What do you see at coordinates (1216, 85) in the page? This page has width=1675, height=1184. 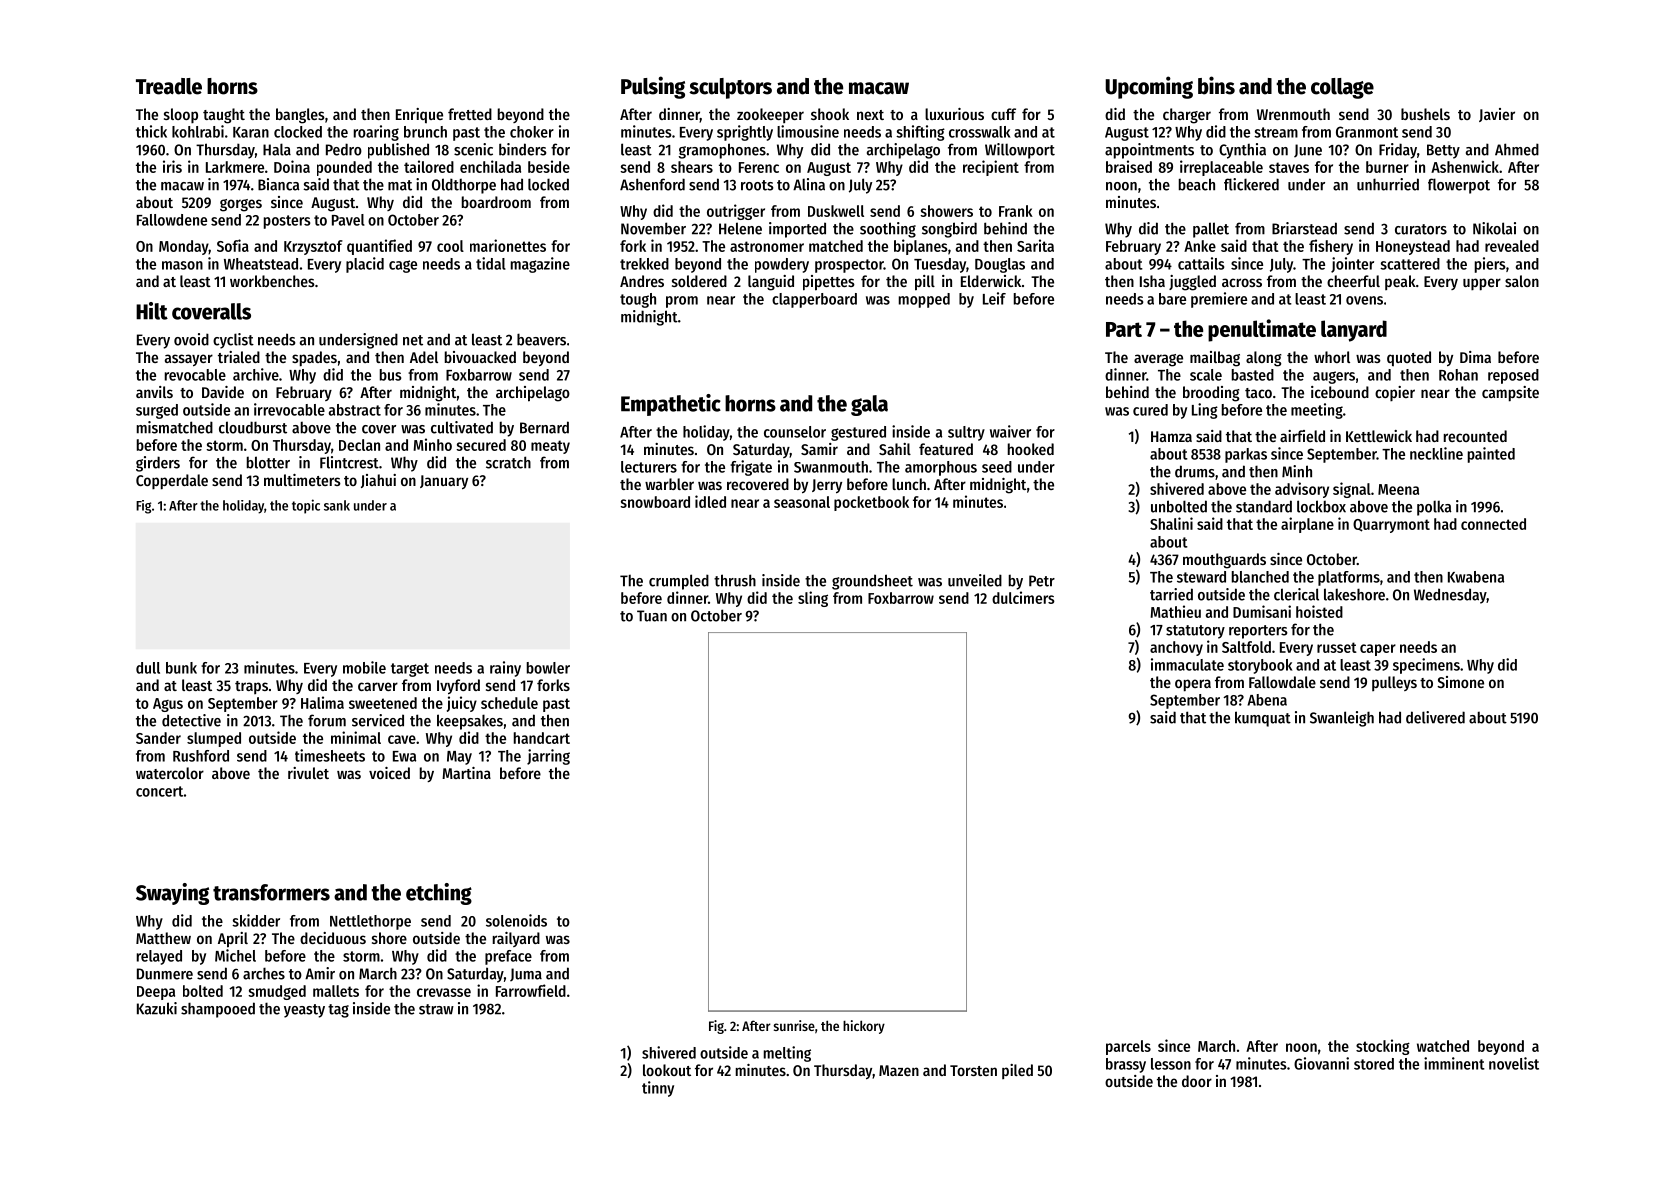 I see `bins` at bounding box center [1216, 85].
